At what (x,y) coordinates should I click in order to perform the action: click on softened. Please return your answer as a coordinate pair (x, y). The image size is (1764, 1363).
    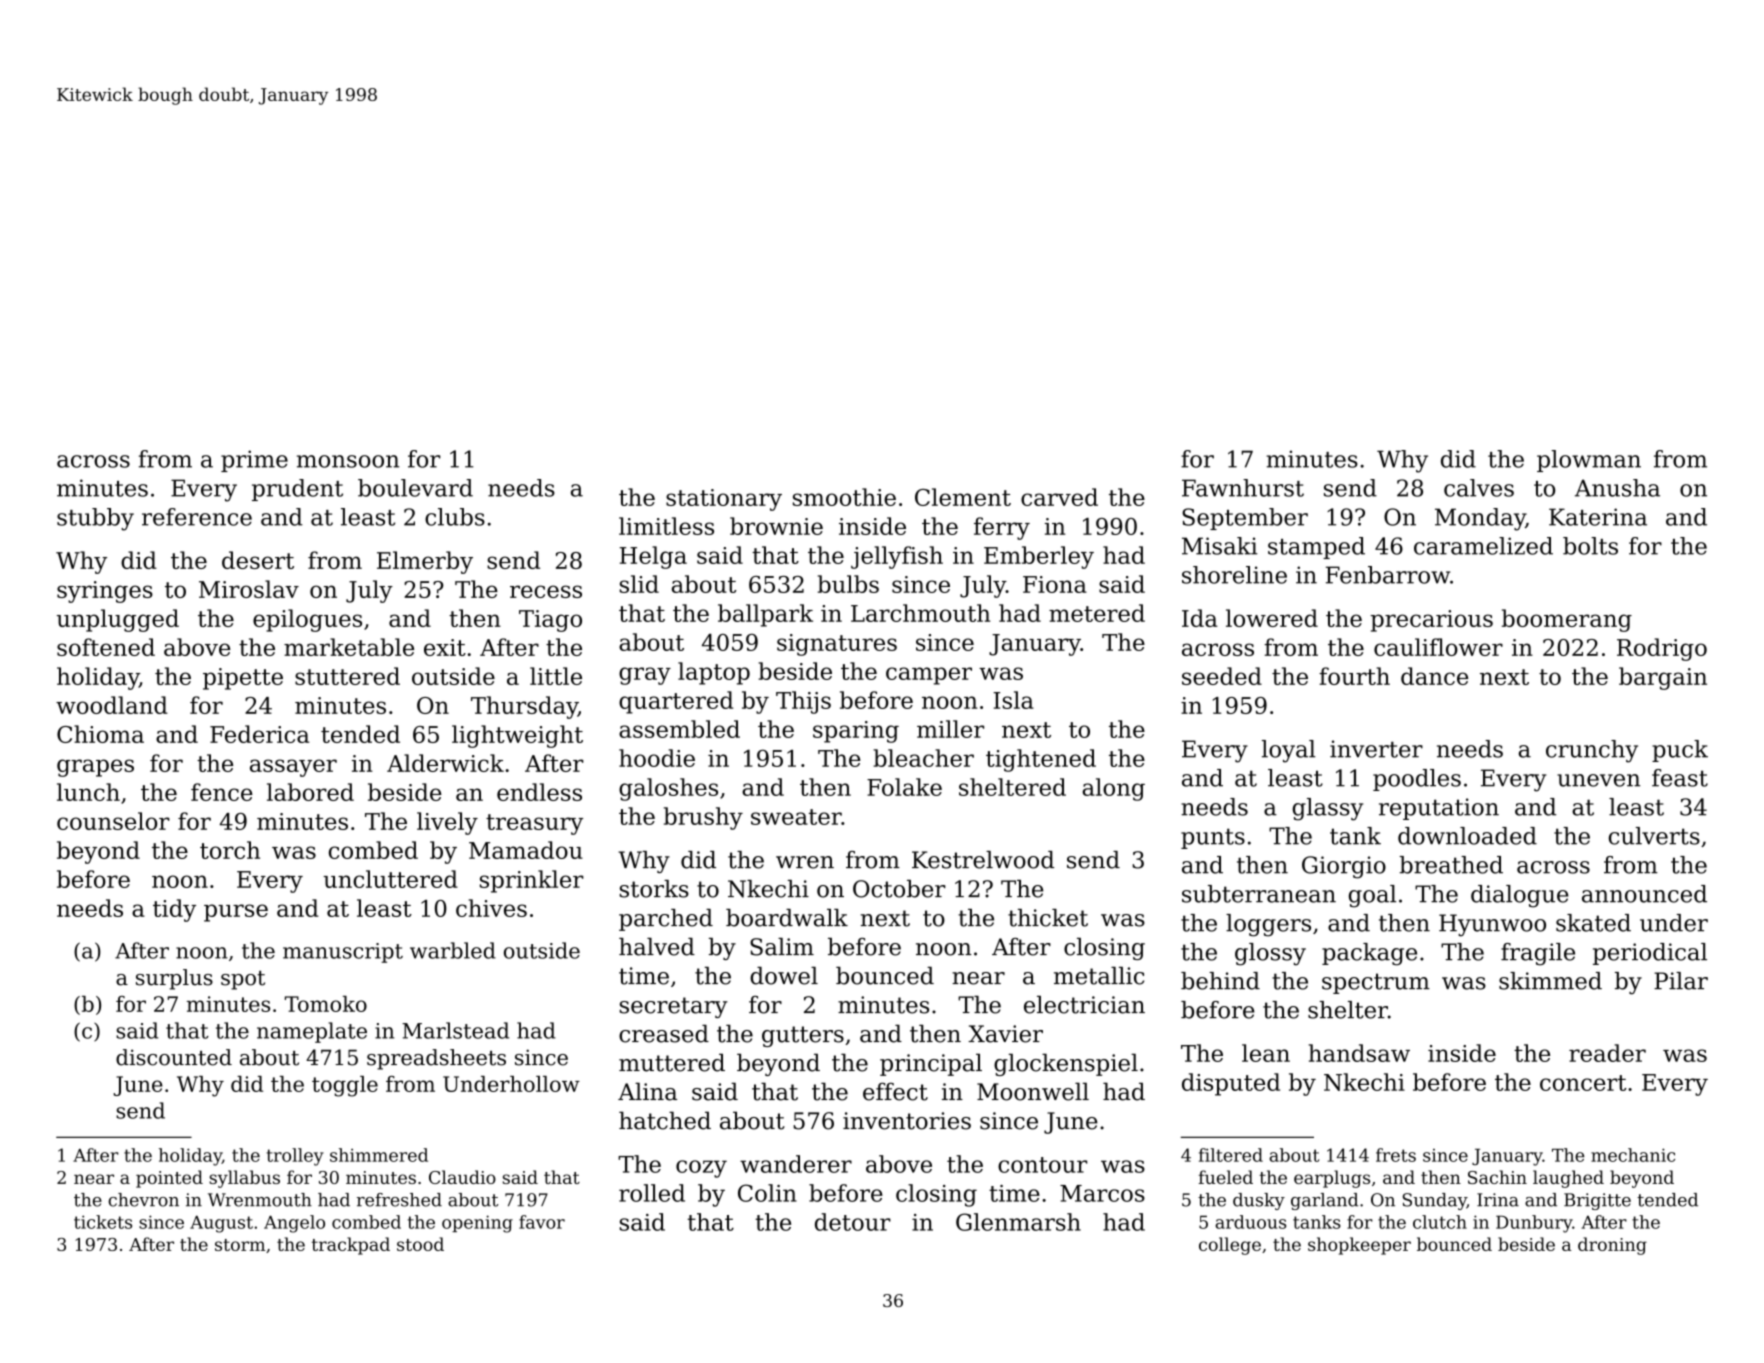
    Looking at the image, I should click on (106, 647).
